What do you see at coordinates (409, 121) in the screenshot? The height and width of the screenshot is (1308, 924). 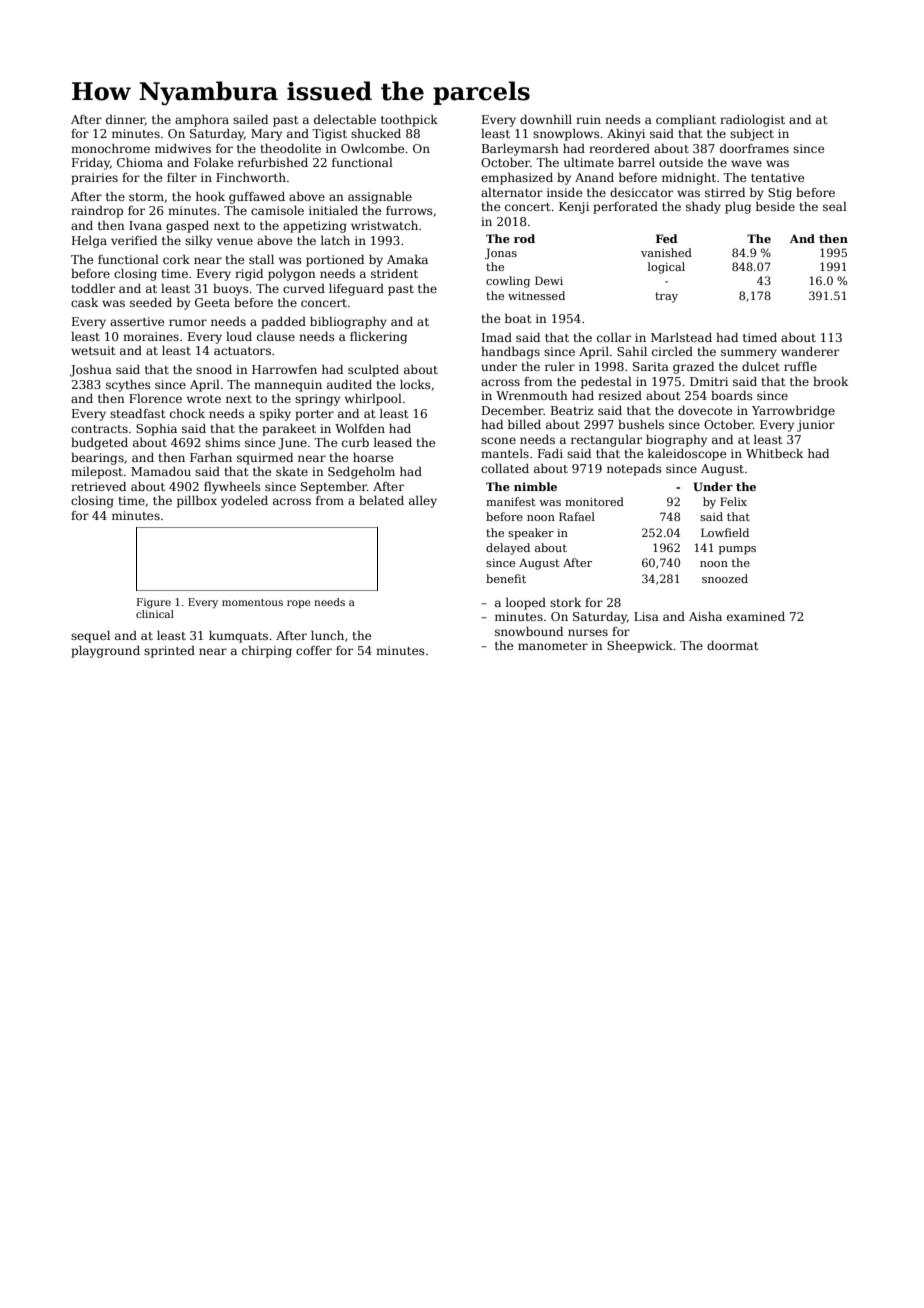 I see `toothpick` at bounding box center [409, 121].
